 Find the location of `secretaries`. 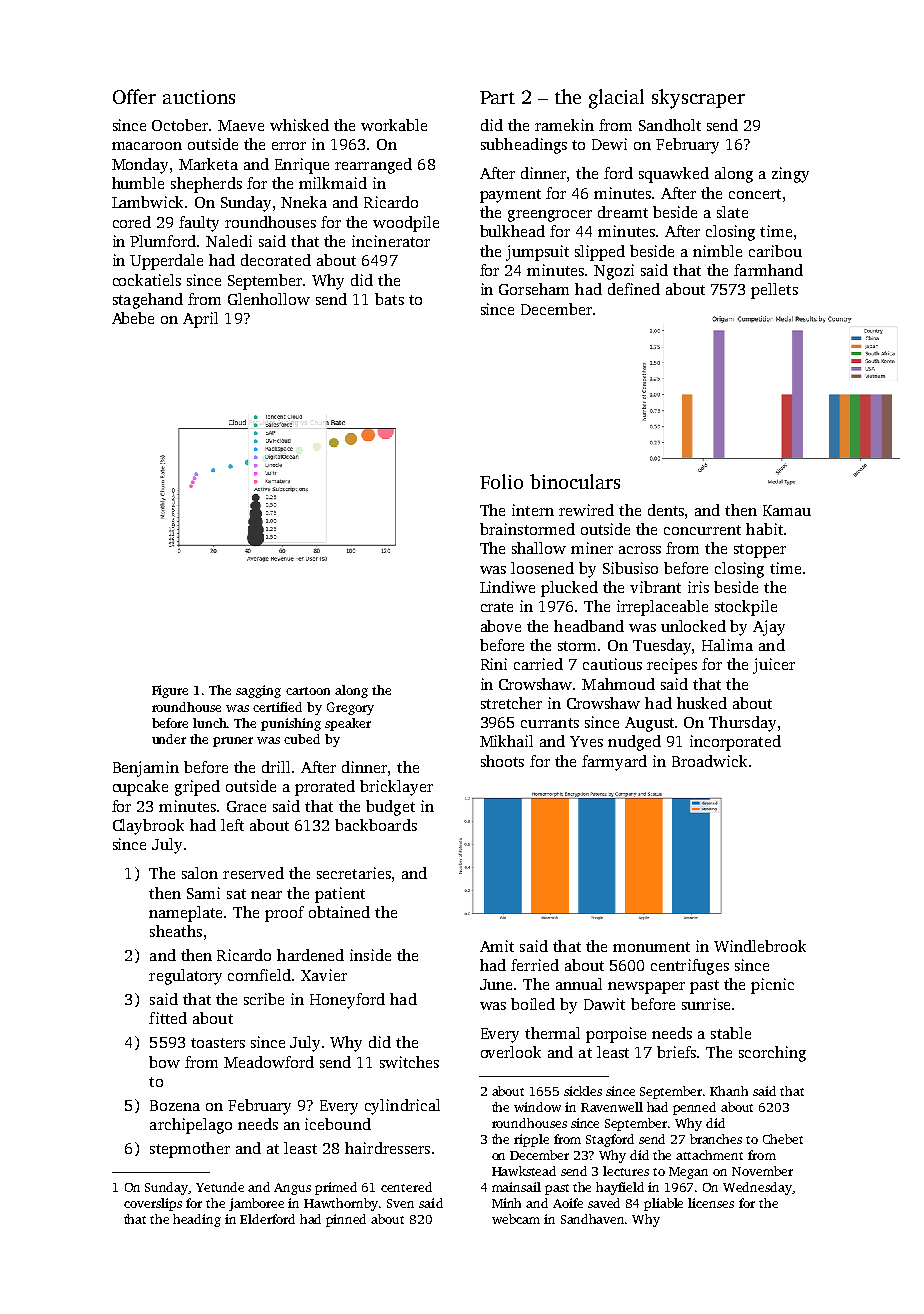

secretaries is located at coordinates (354, 873).
